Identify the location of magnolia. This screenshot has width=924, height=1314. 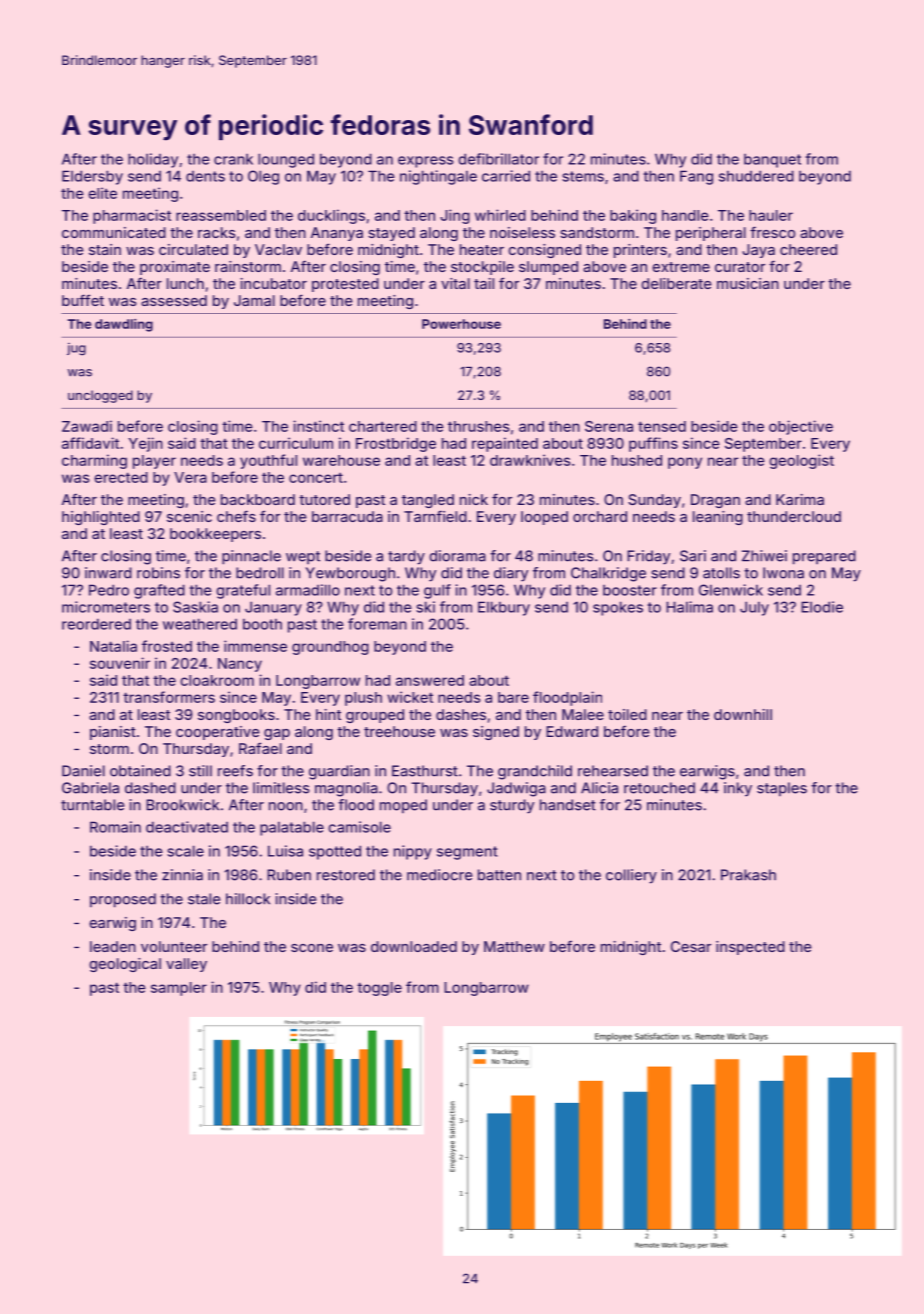
(346, 789).
